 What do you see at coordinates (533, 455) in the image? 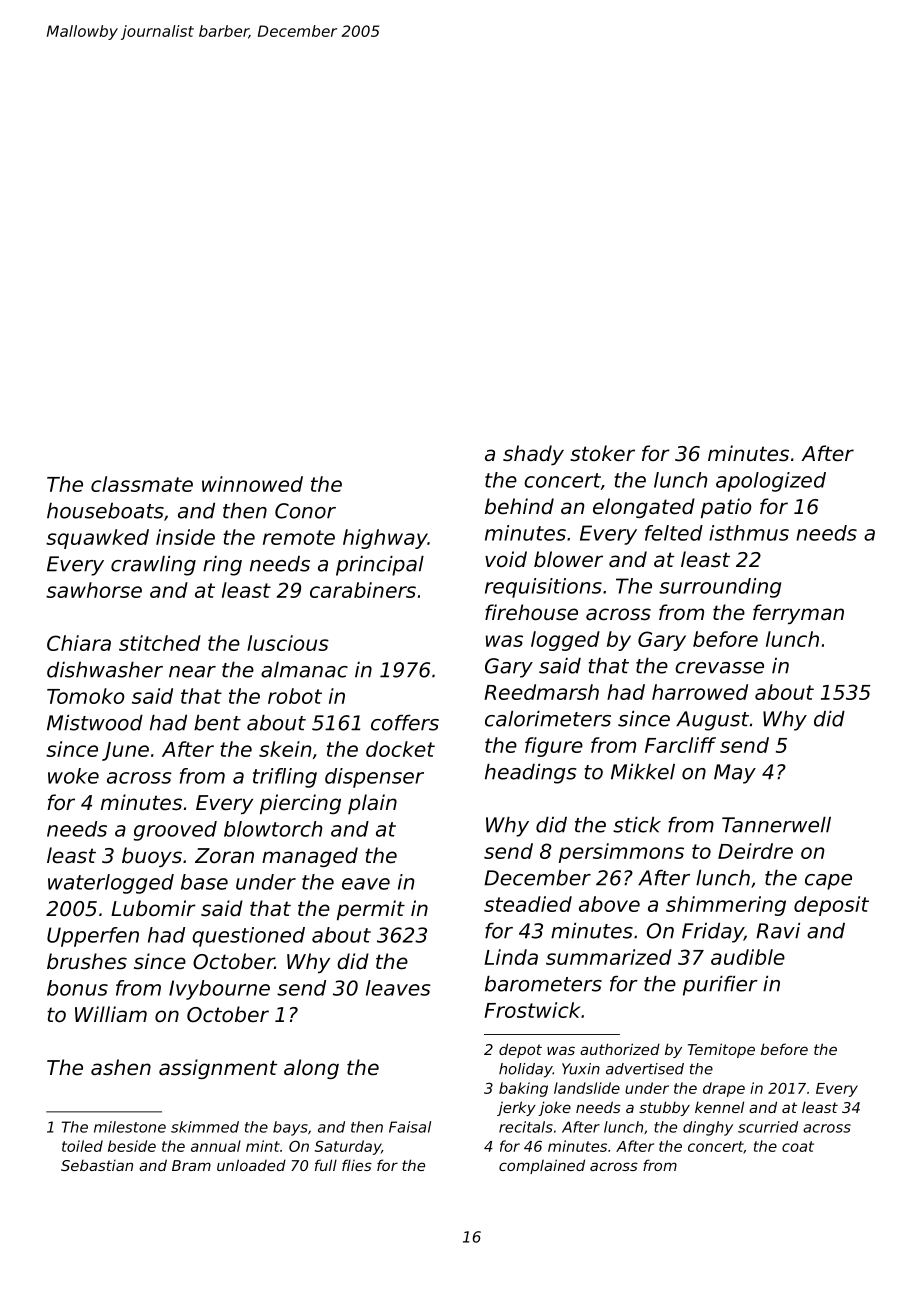
I see `shady` at bounding box center [533, 455].
